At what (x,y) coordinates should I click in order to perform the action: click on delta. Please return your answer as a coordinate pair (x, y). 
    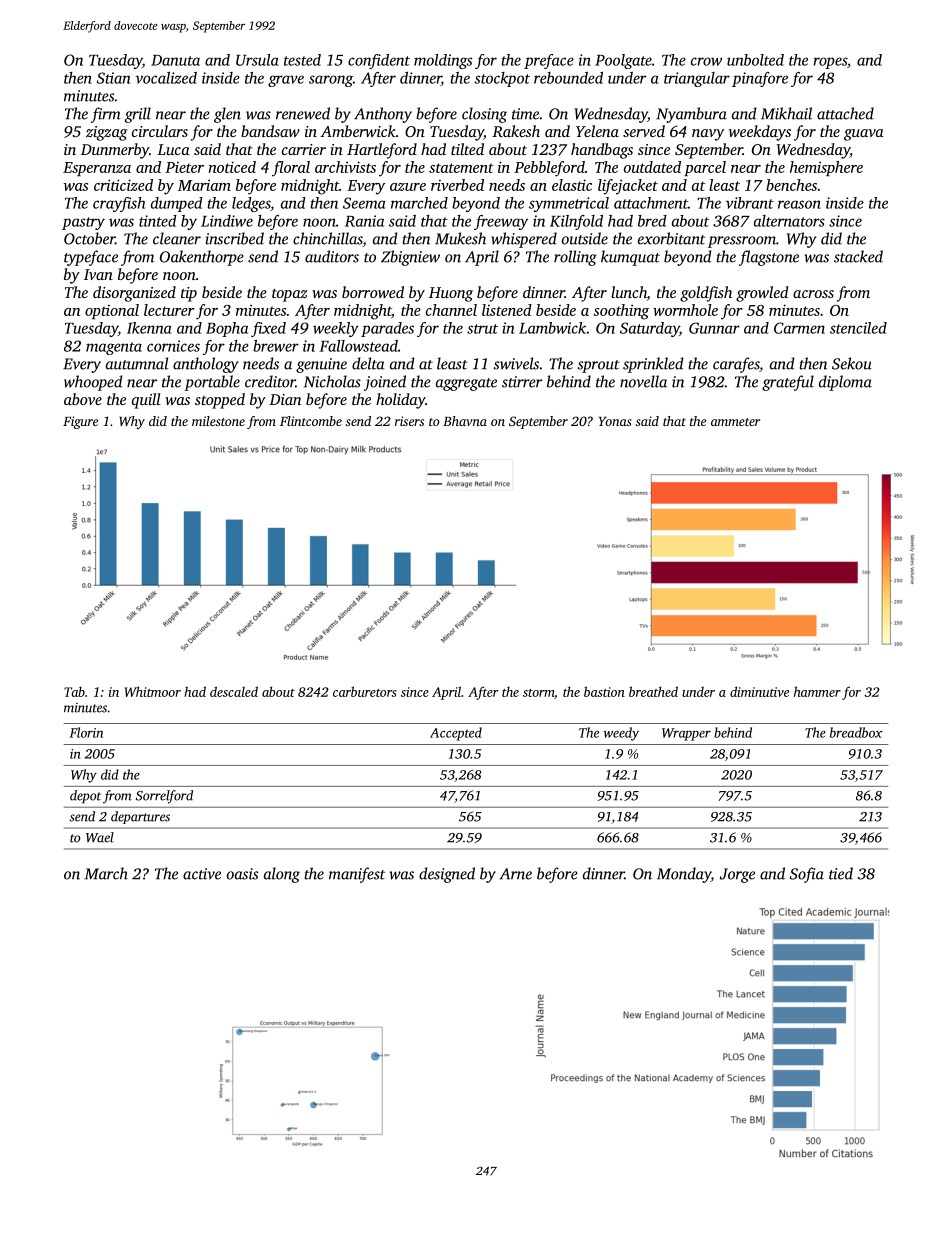
    Looking at the image, I should click on (368, 363).
